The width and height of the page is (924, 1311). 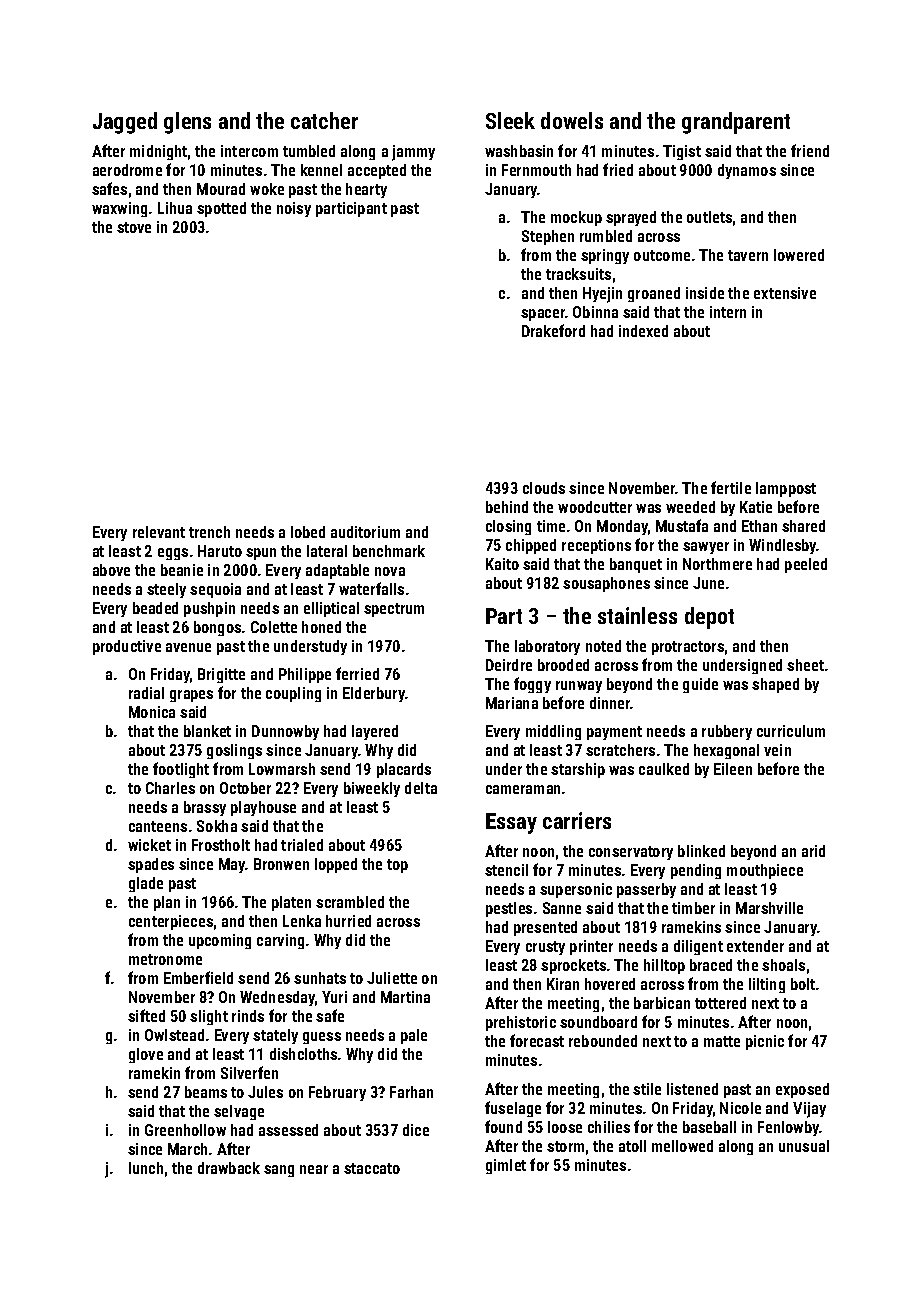 I want to click on Brigitte, so click(x=221, y=675).
